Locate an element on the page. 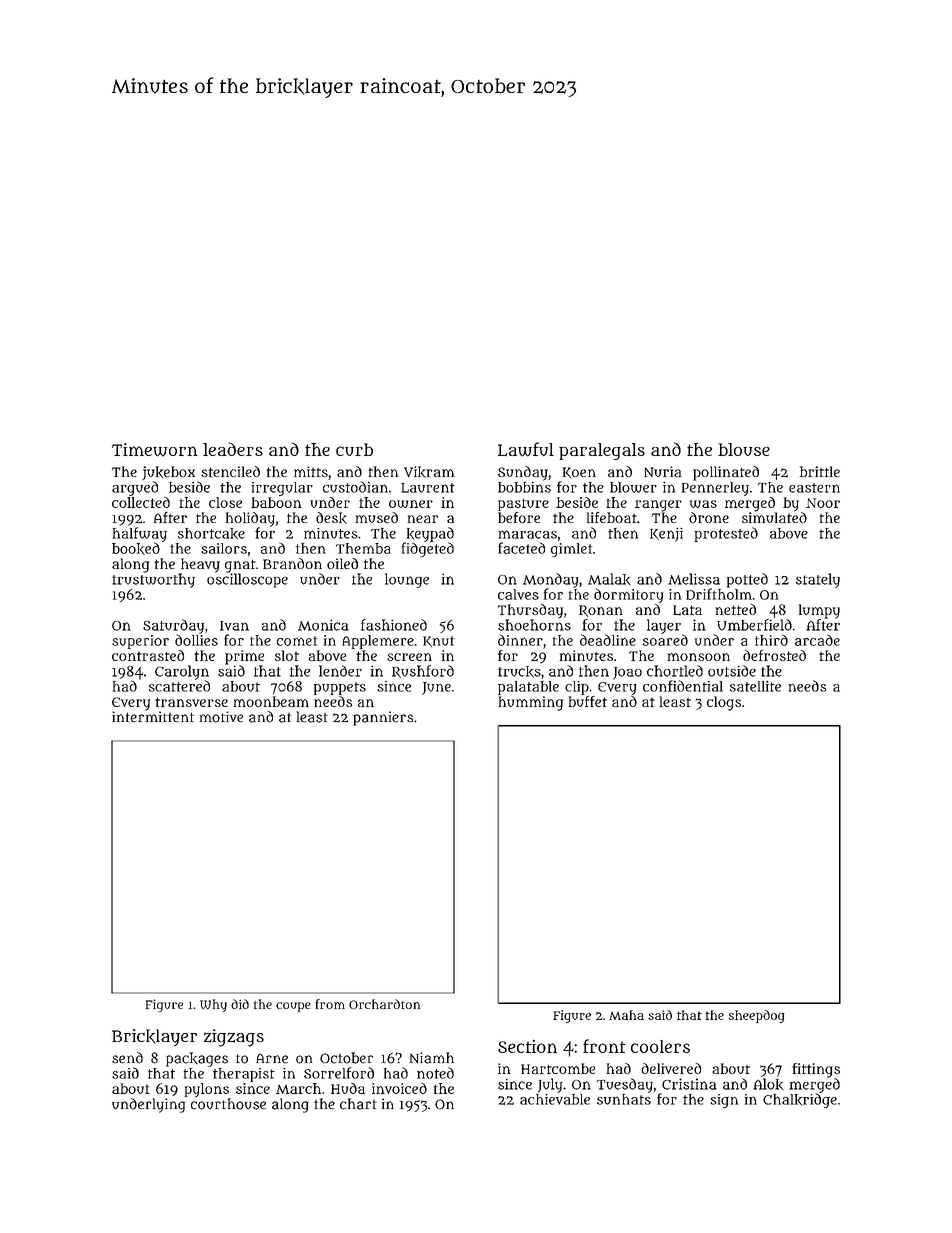 The height and width of the image is (1233, 952). stately is located at coordinates (818, 580).
